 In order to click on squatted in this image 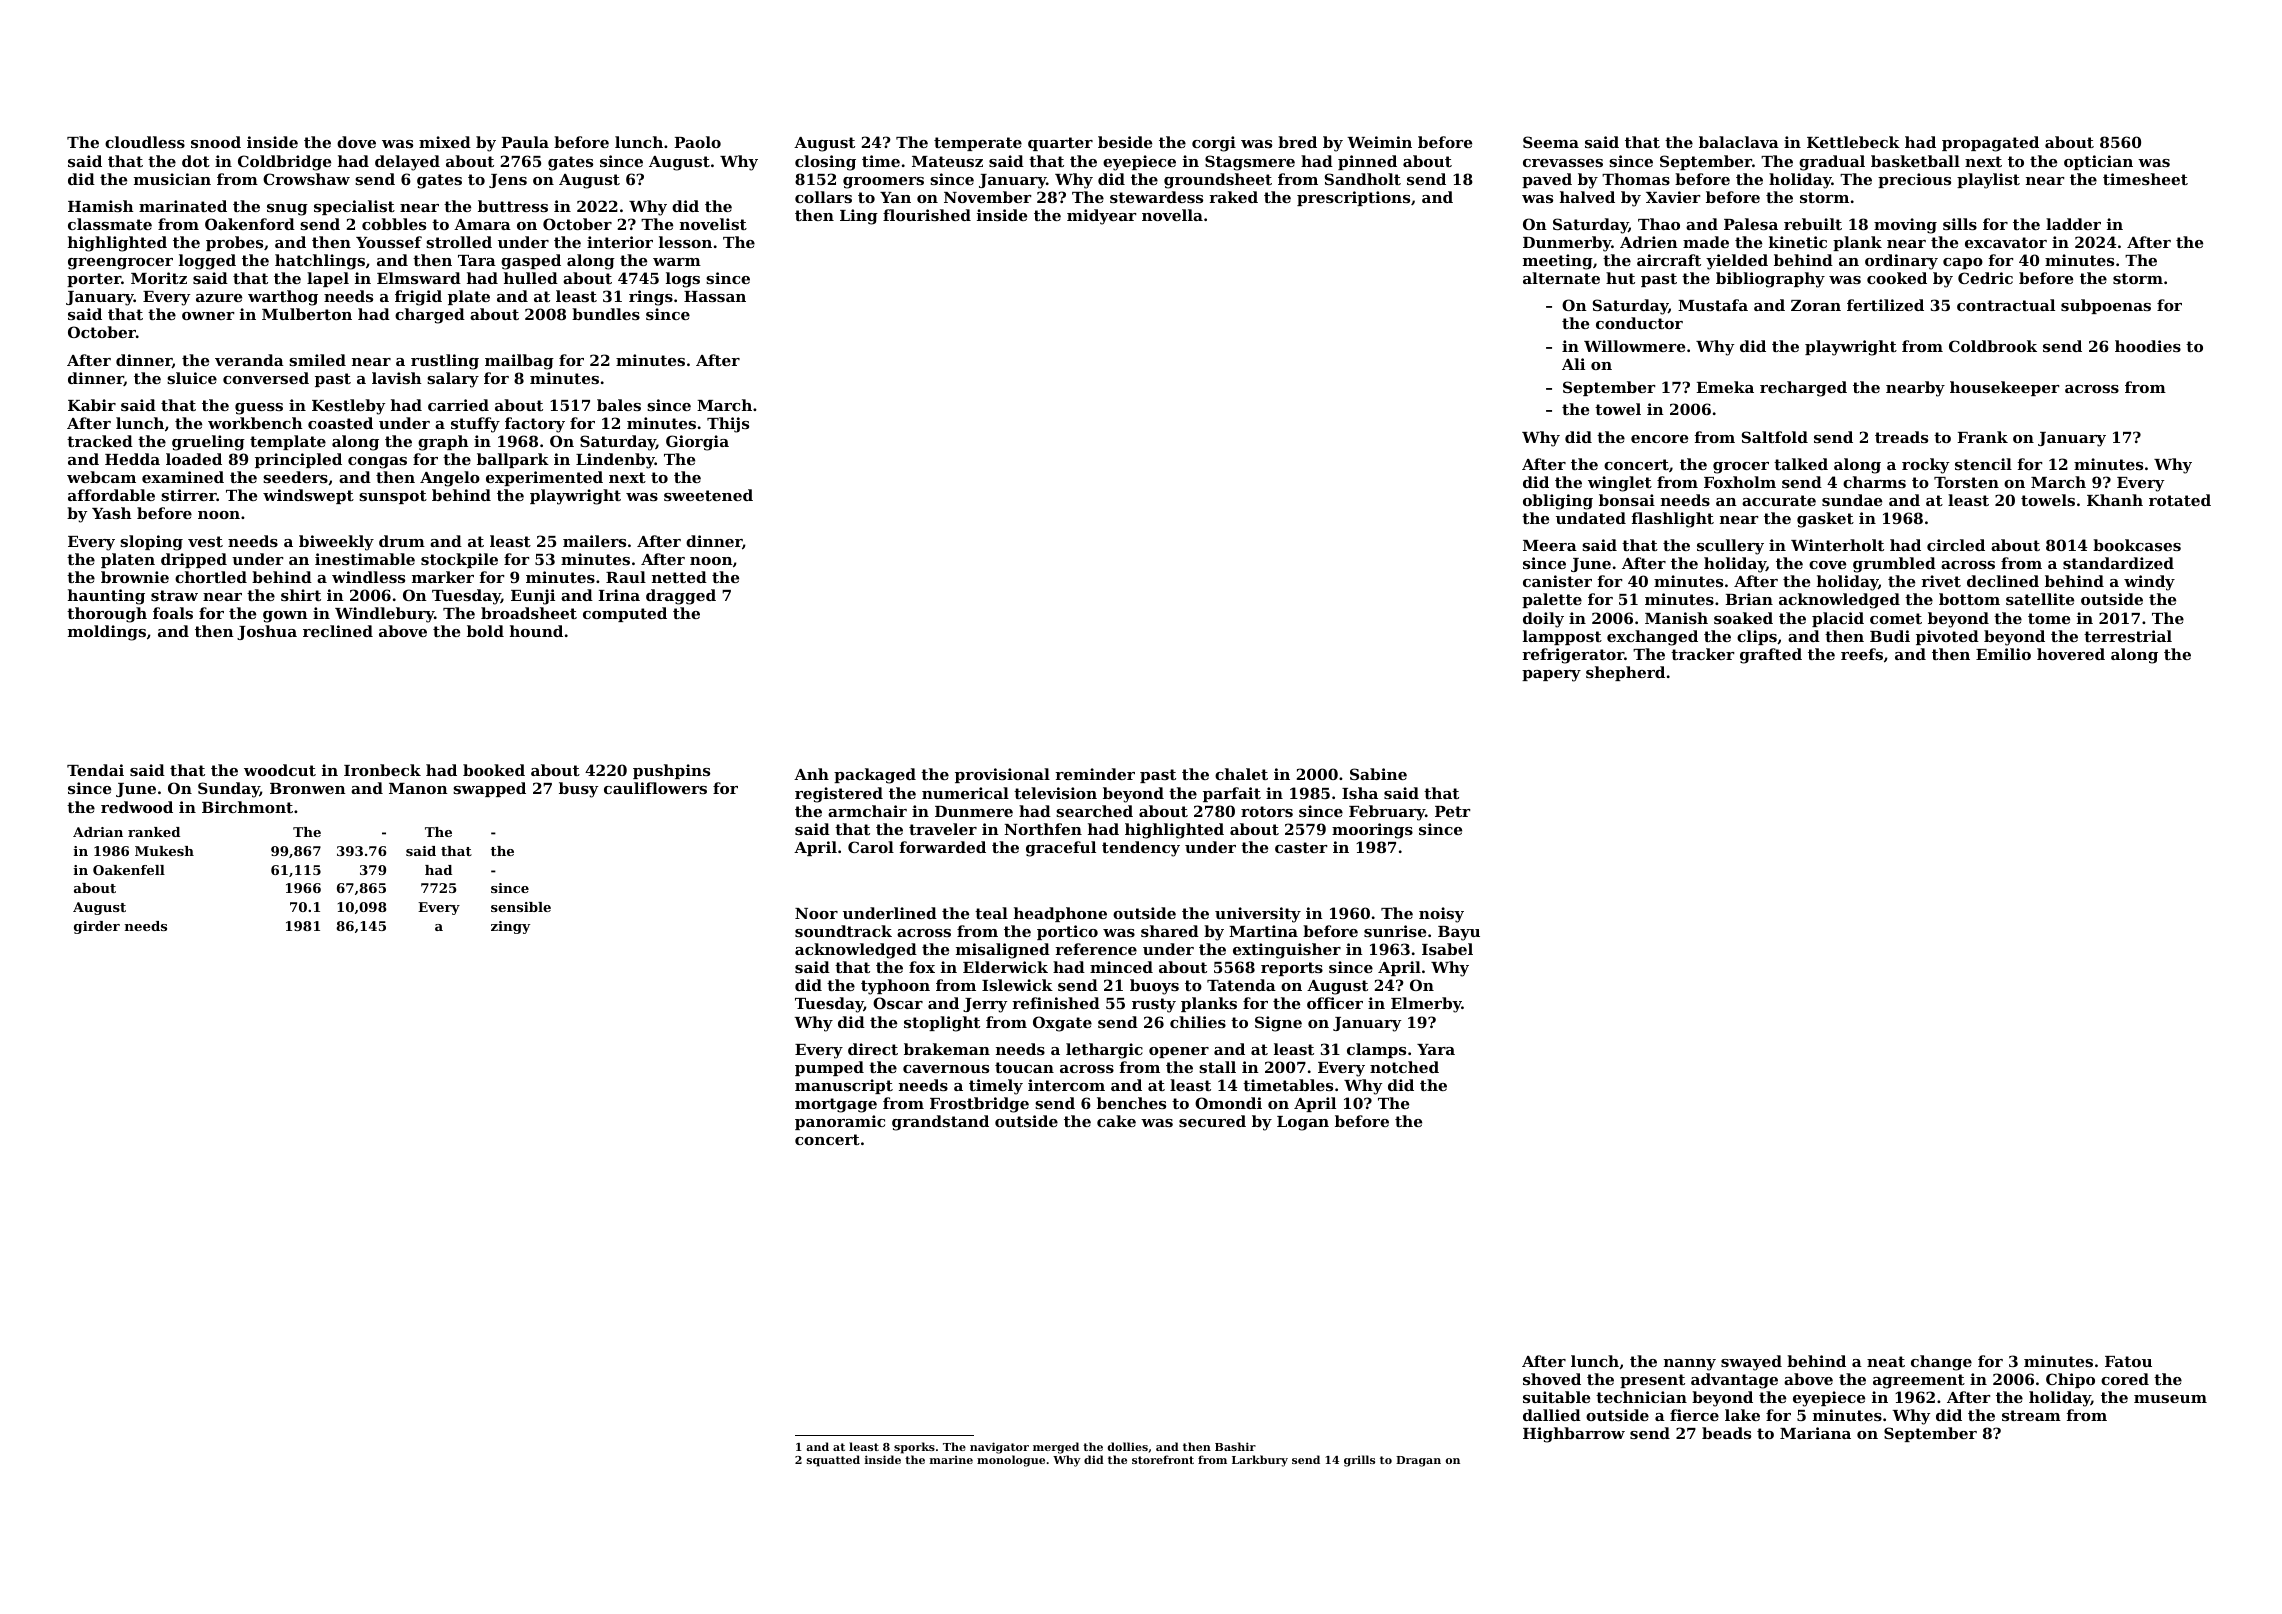, I will do `click(833, 1461)`.
